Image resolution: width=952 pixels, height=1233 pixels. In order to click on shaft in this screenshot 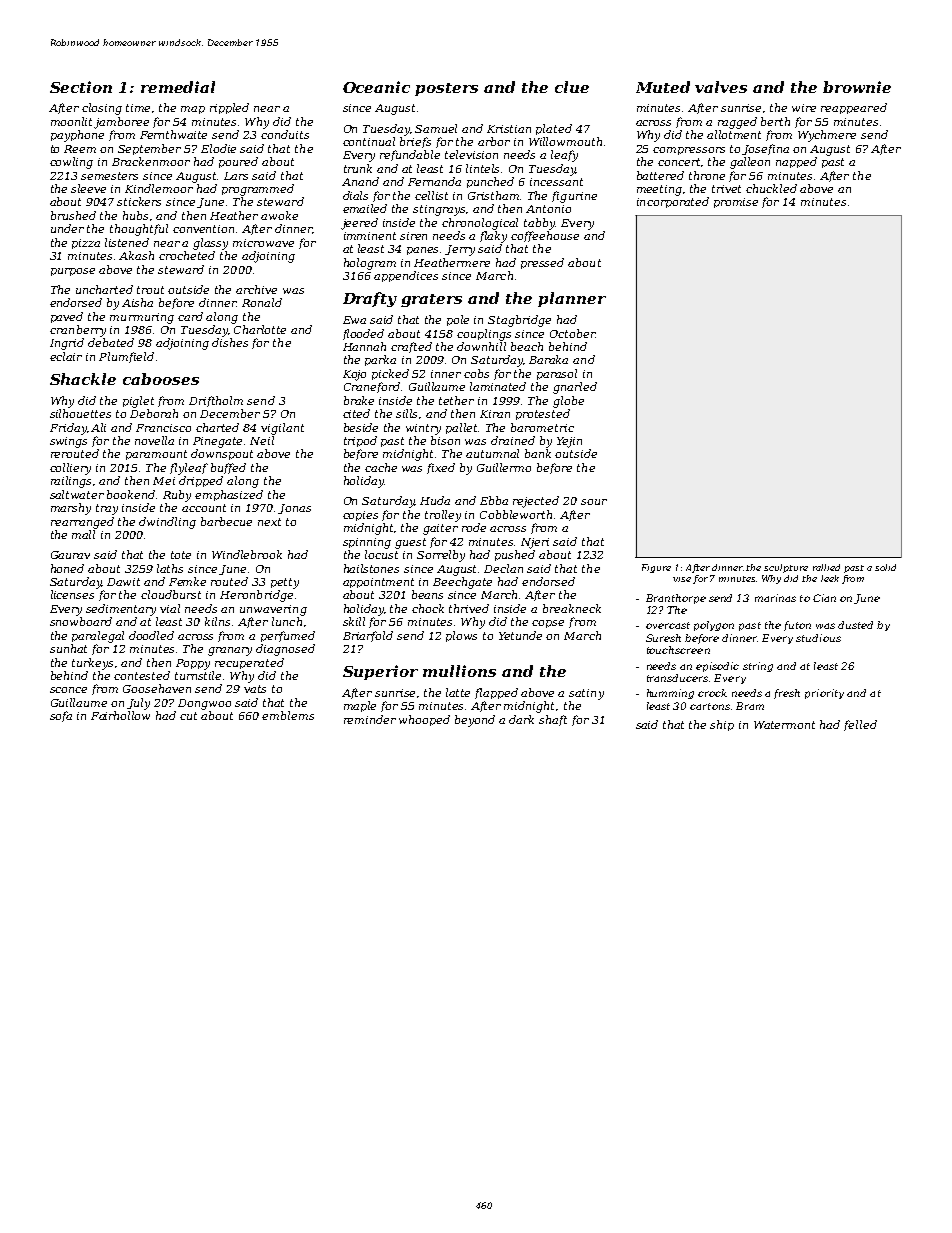, I will do `click(553, 720)`.
